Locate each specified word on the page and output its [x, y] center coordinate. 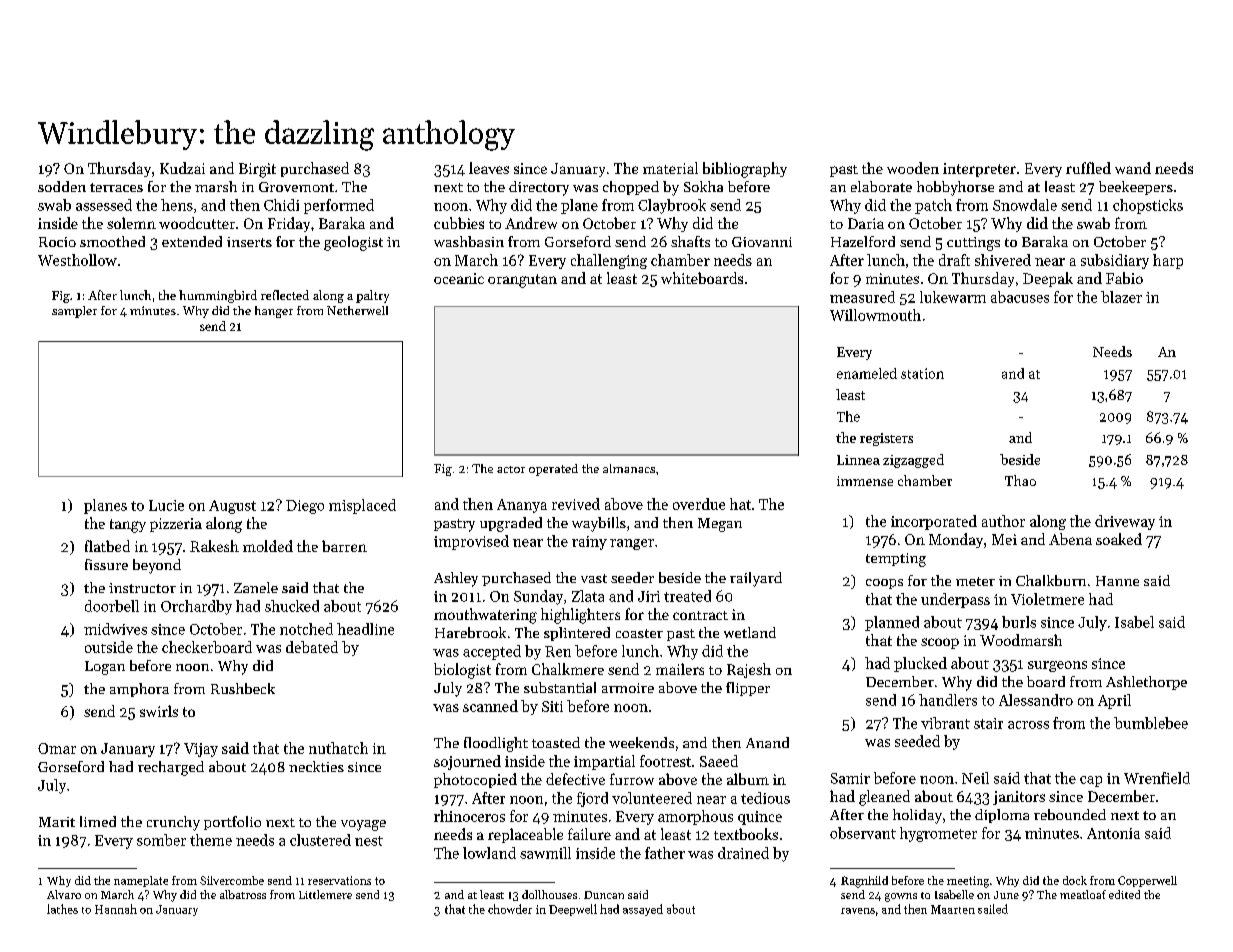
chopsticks [1148, 206]
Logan [105, 668]
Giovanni [762, 242]
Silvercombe [232, 880]
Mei [1004, 539]
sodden [62, 186]
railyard [756, 579]
